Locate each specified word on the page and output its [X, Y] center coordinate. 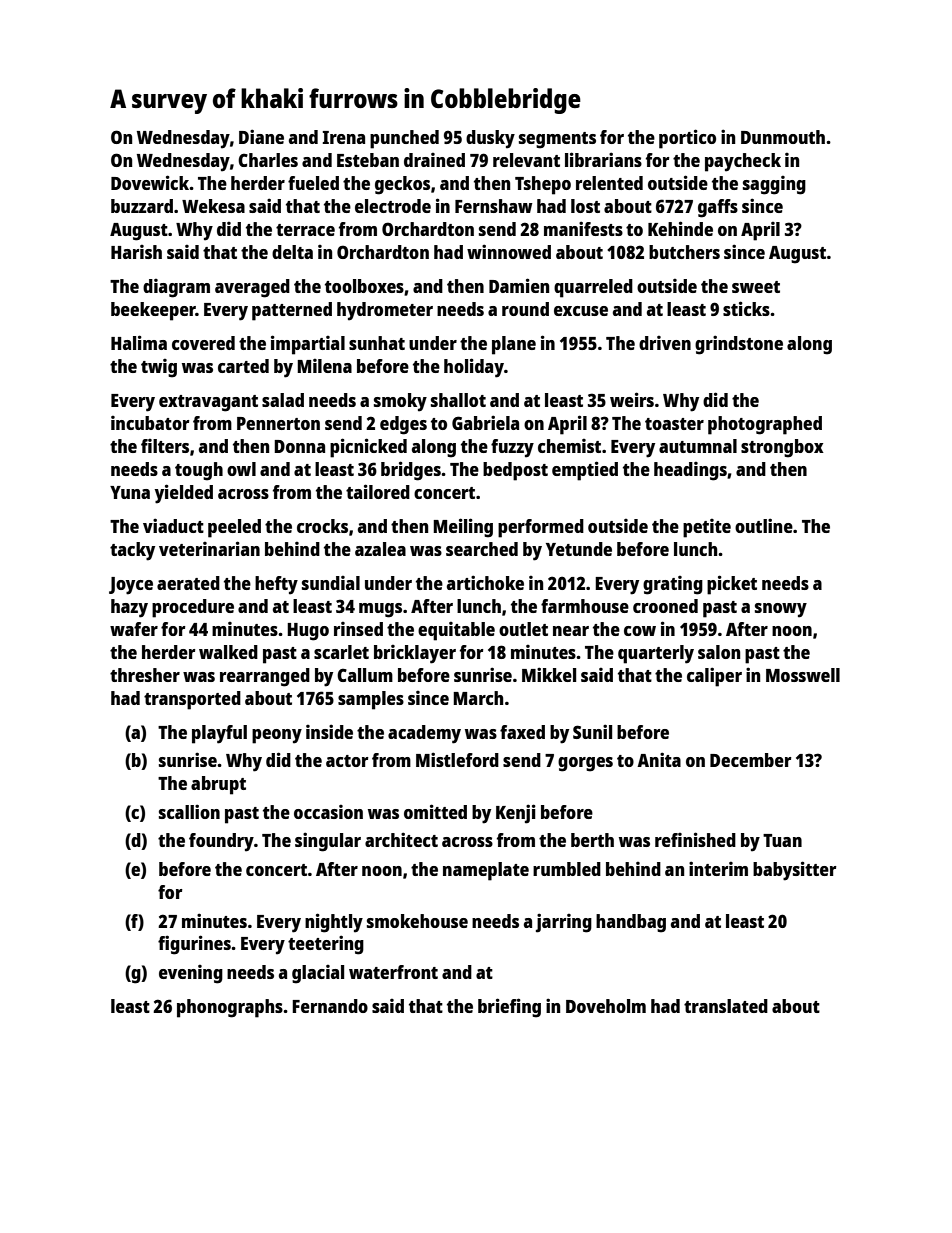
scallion [189, 811]
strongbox [782, 448]
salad [283, 400]
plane [514, 345]
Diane [261, 136]
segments [557, 140]
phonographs [230, 1008]
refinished [695, 839]
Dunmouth [783, 137]
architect [401, 839]
